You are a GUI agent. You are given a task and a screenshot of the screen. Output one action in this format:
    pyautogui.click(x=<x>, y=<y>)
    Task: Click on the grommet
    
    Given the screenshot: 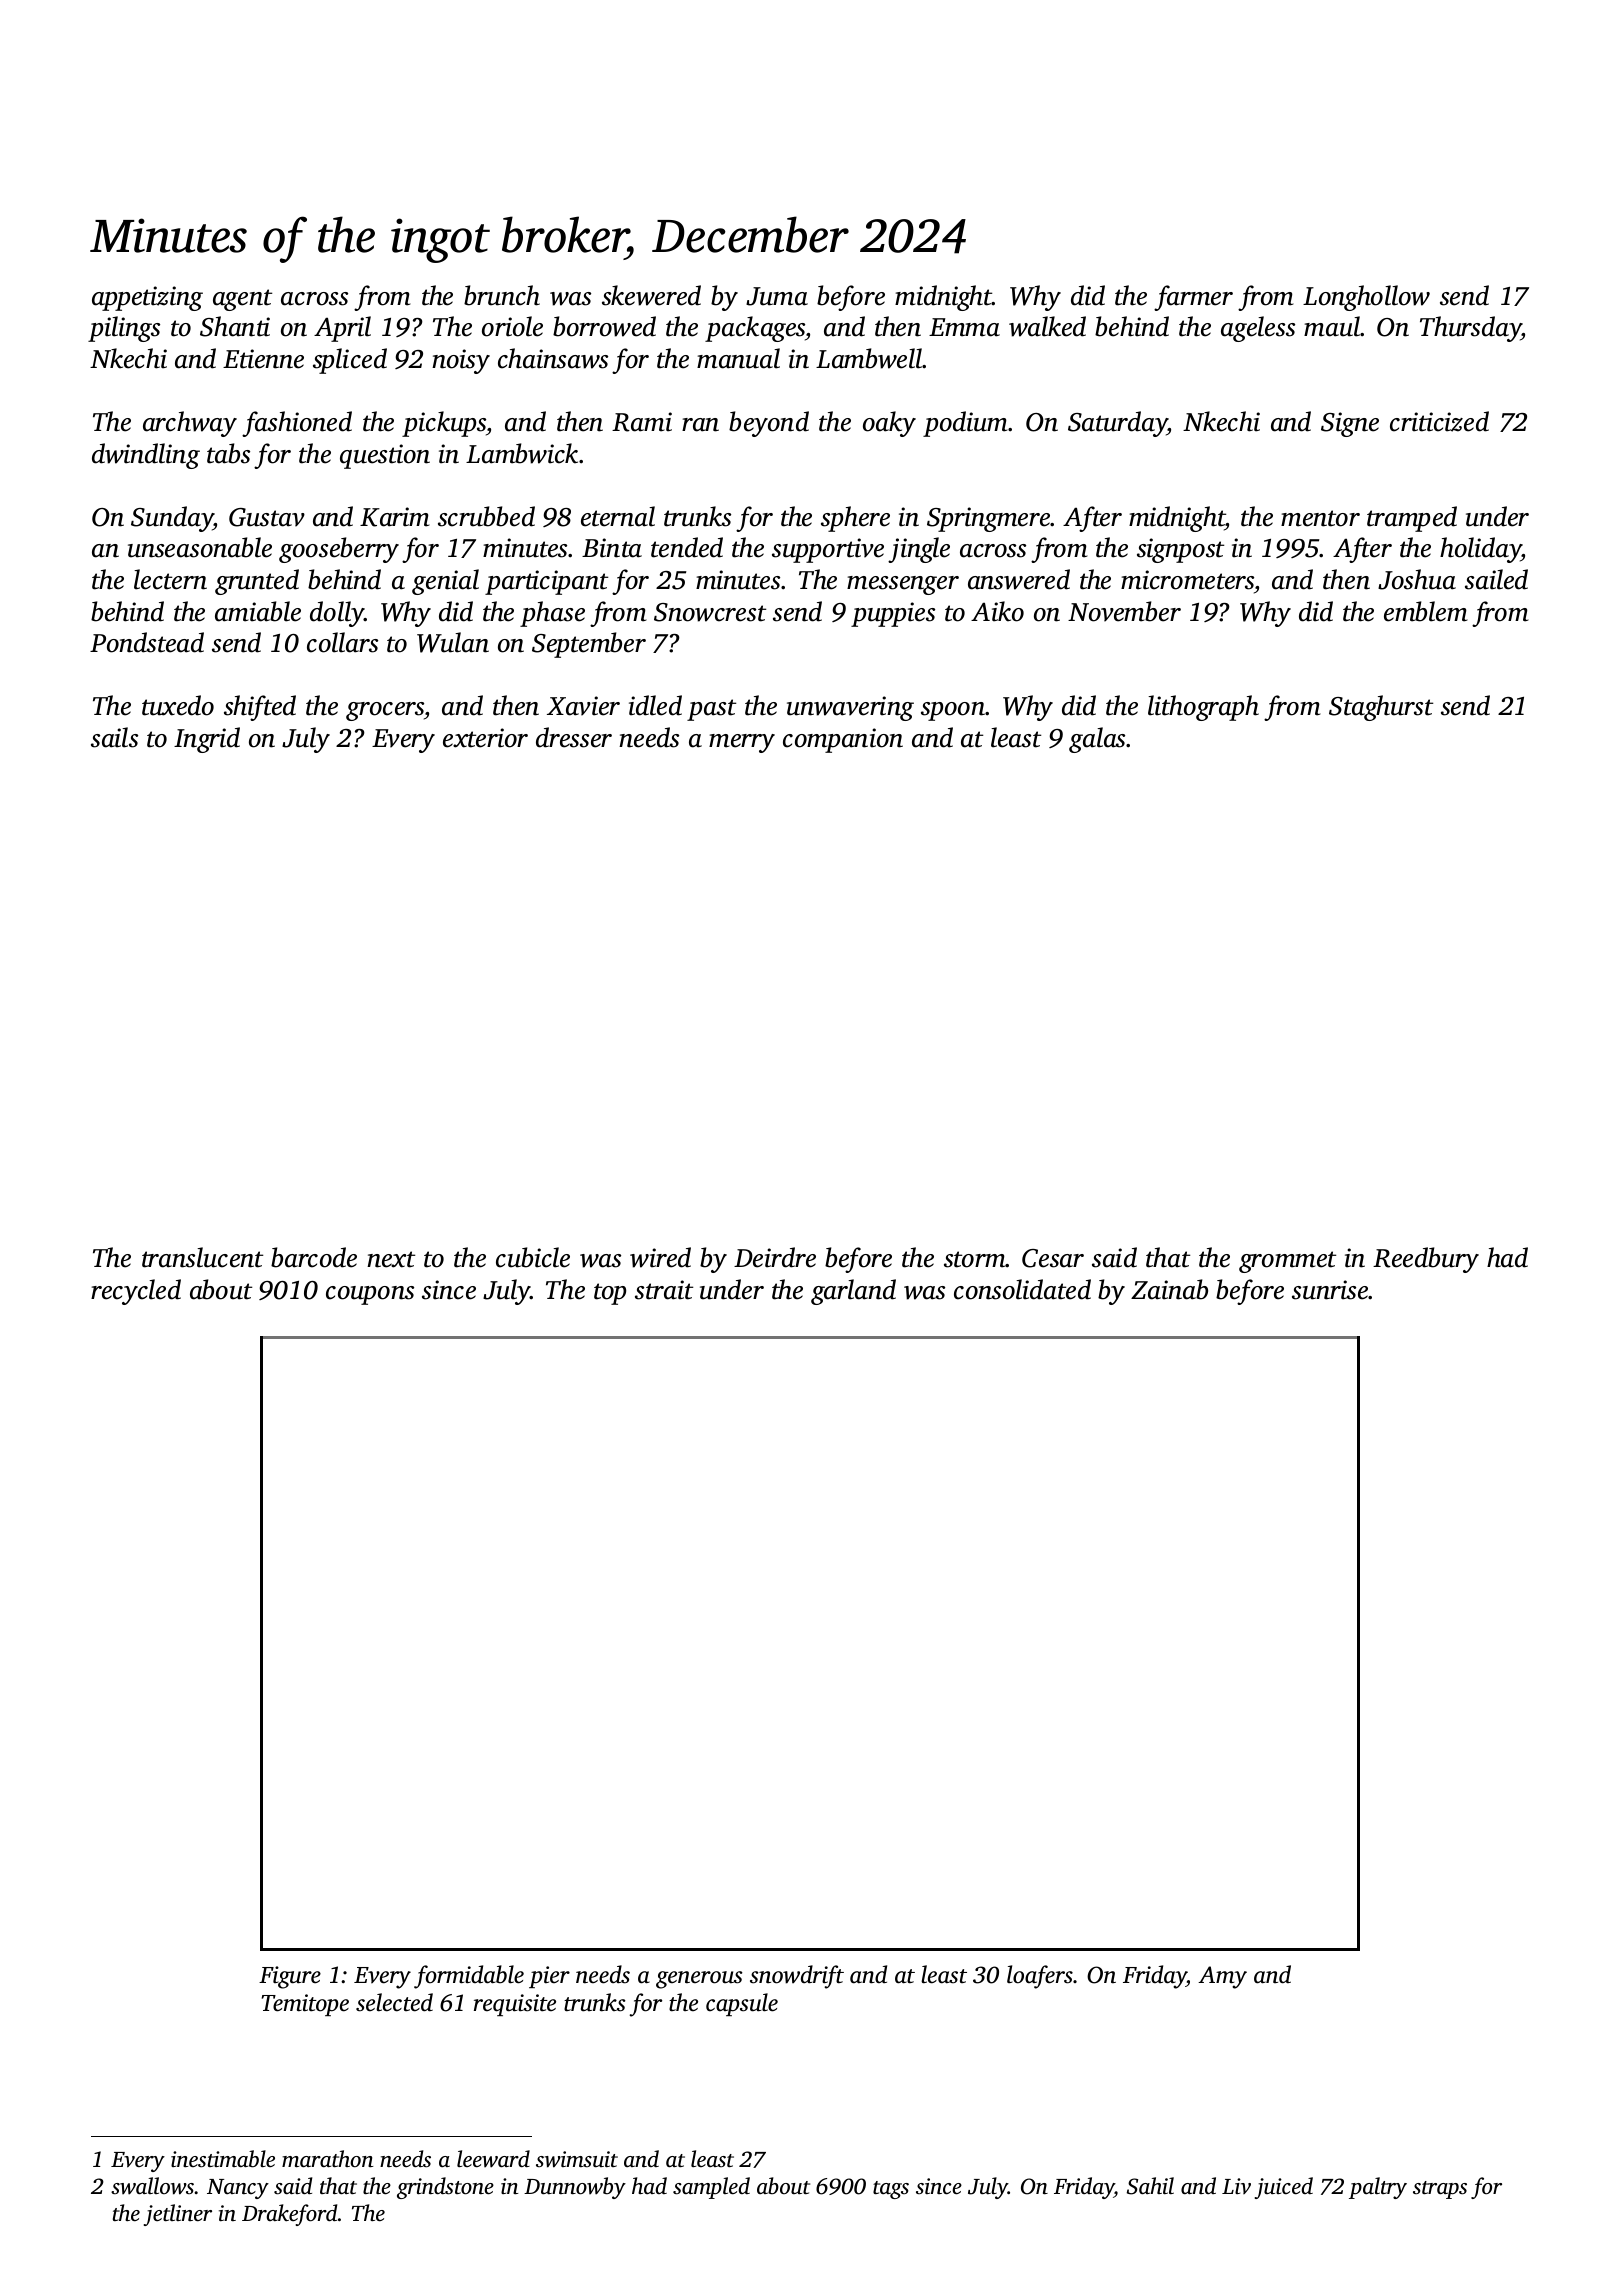 What is the action you would take?
    pyautogui.click(x=1287, y=1262)
